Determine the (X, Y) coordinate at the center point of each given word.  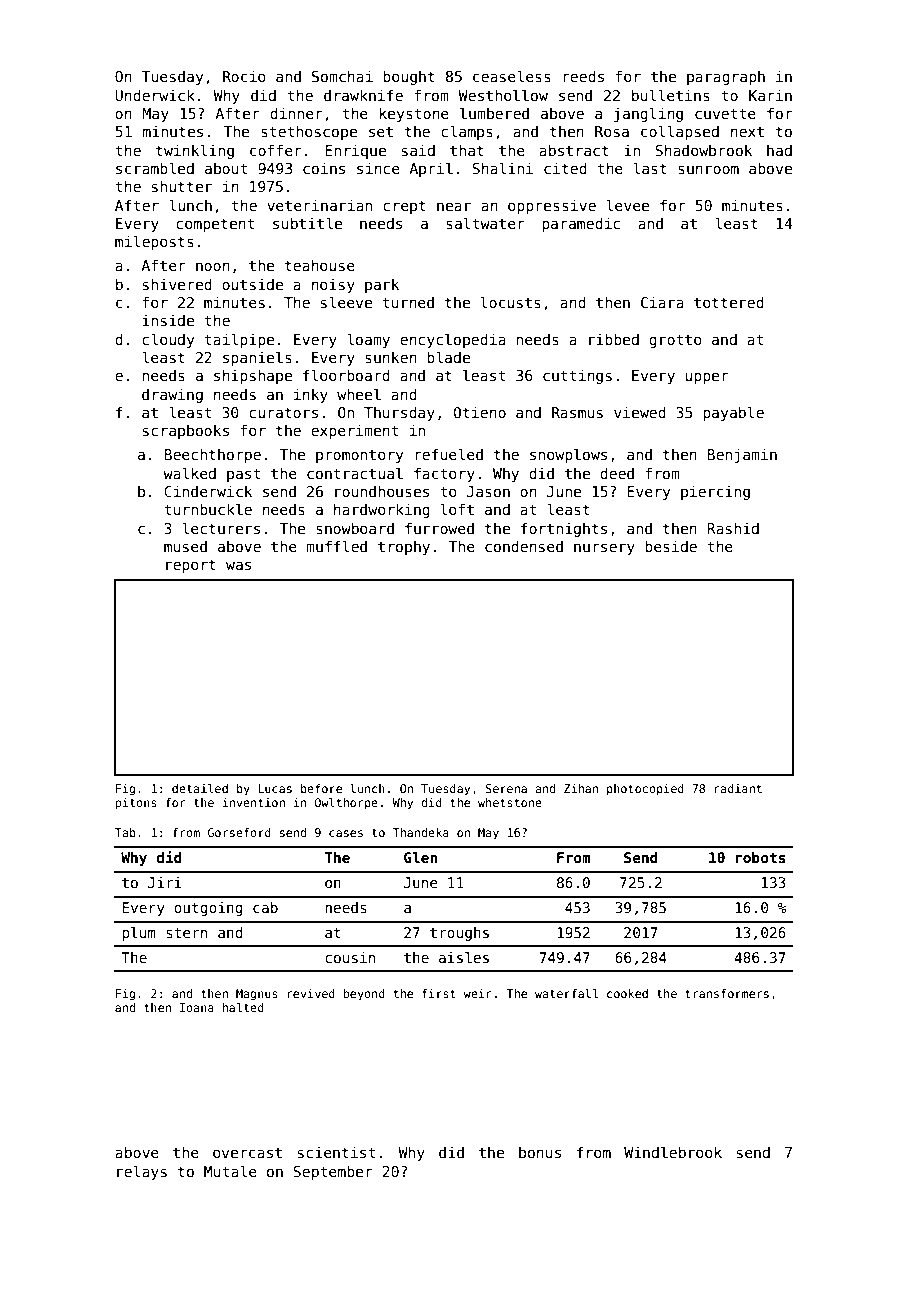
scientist (336, 1152)
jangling (648, 114)
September (333, 1172)
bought (409, 77)
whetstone (510, 802)
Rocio (244, 76)
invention (253, 802)
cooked (627, 993)
